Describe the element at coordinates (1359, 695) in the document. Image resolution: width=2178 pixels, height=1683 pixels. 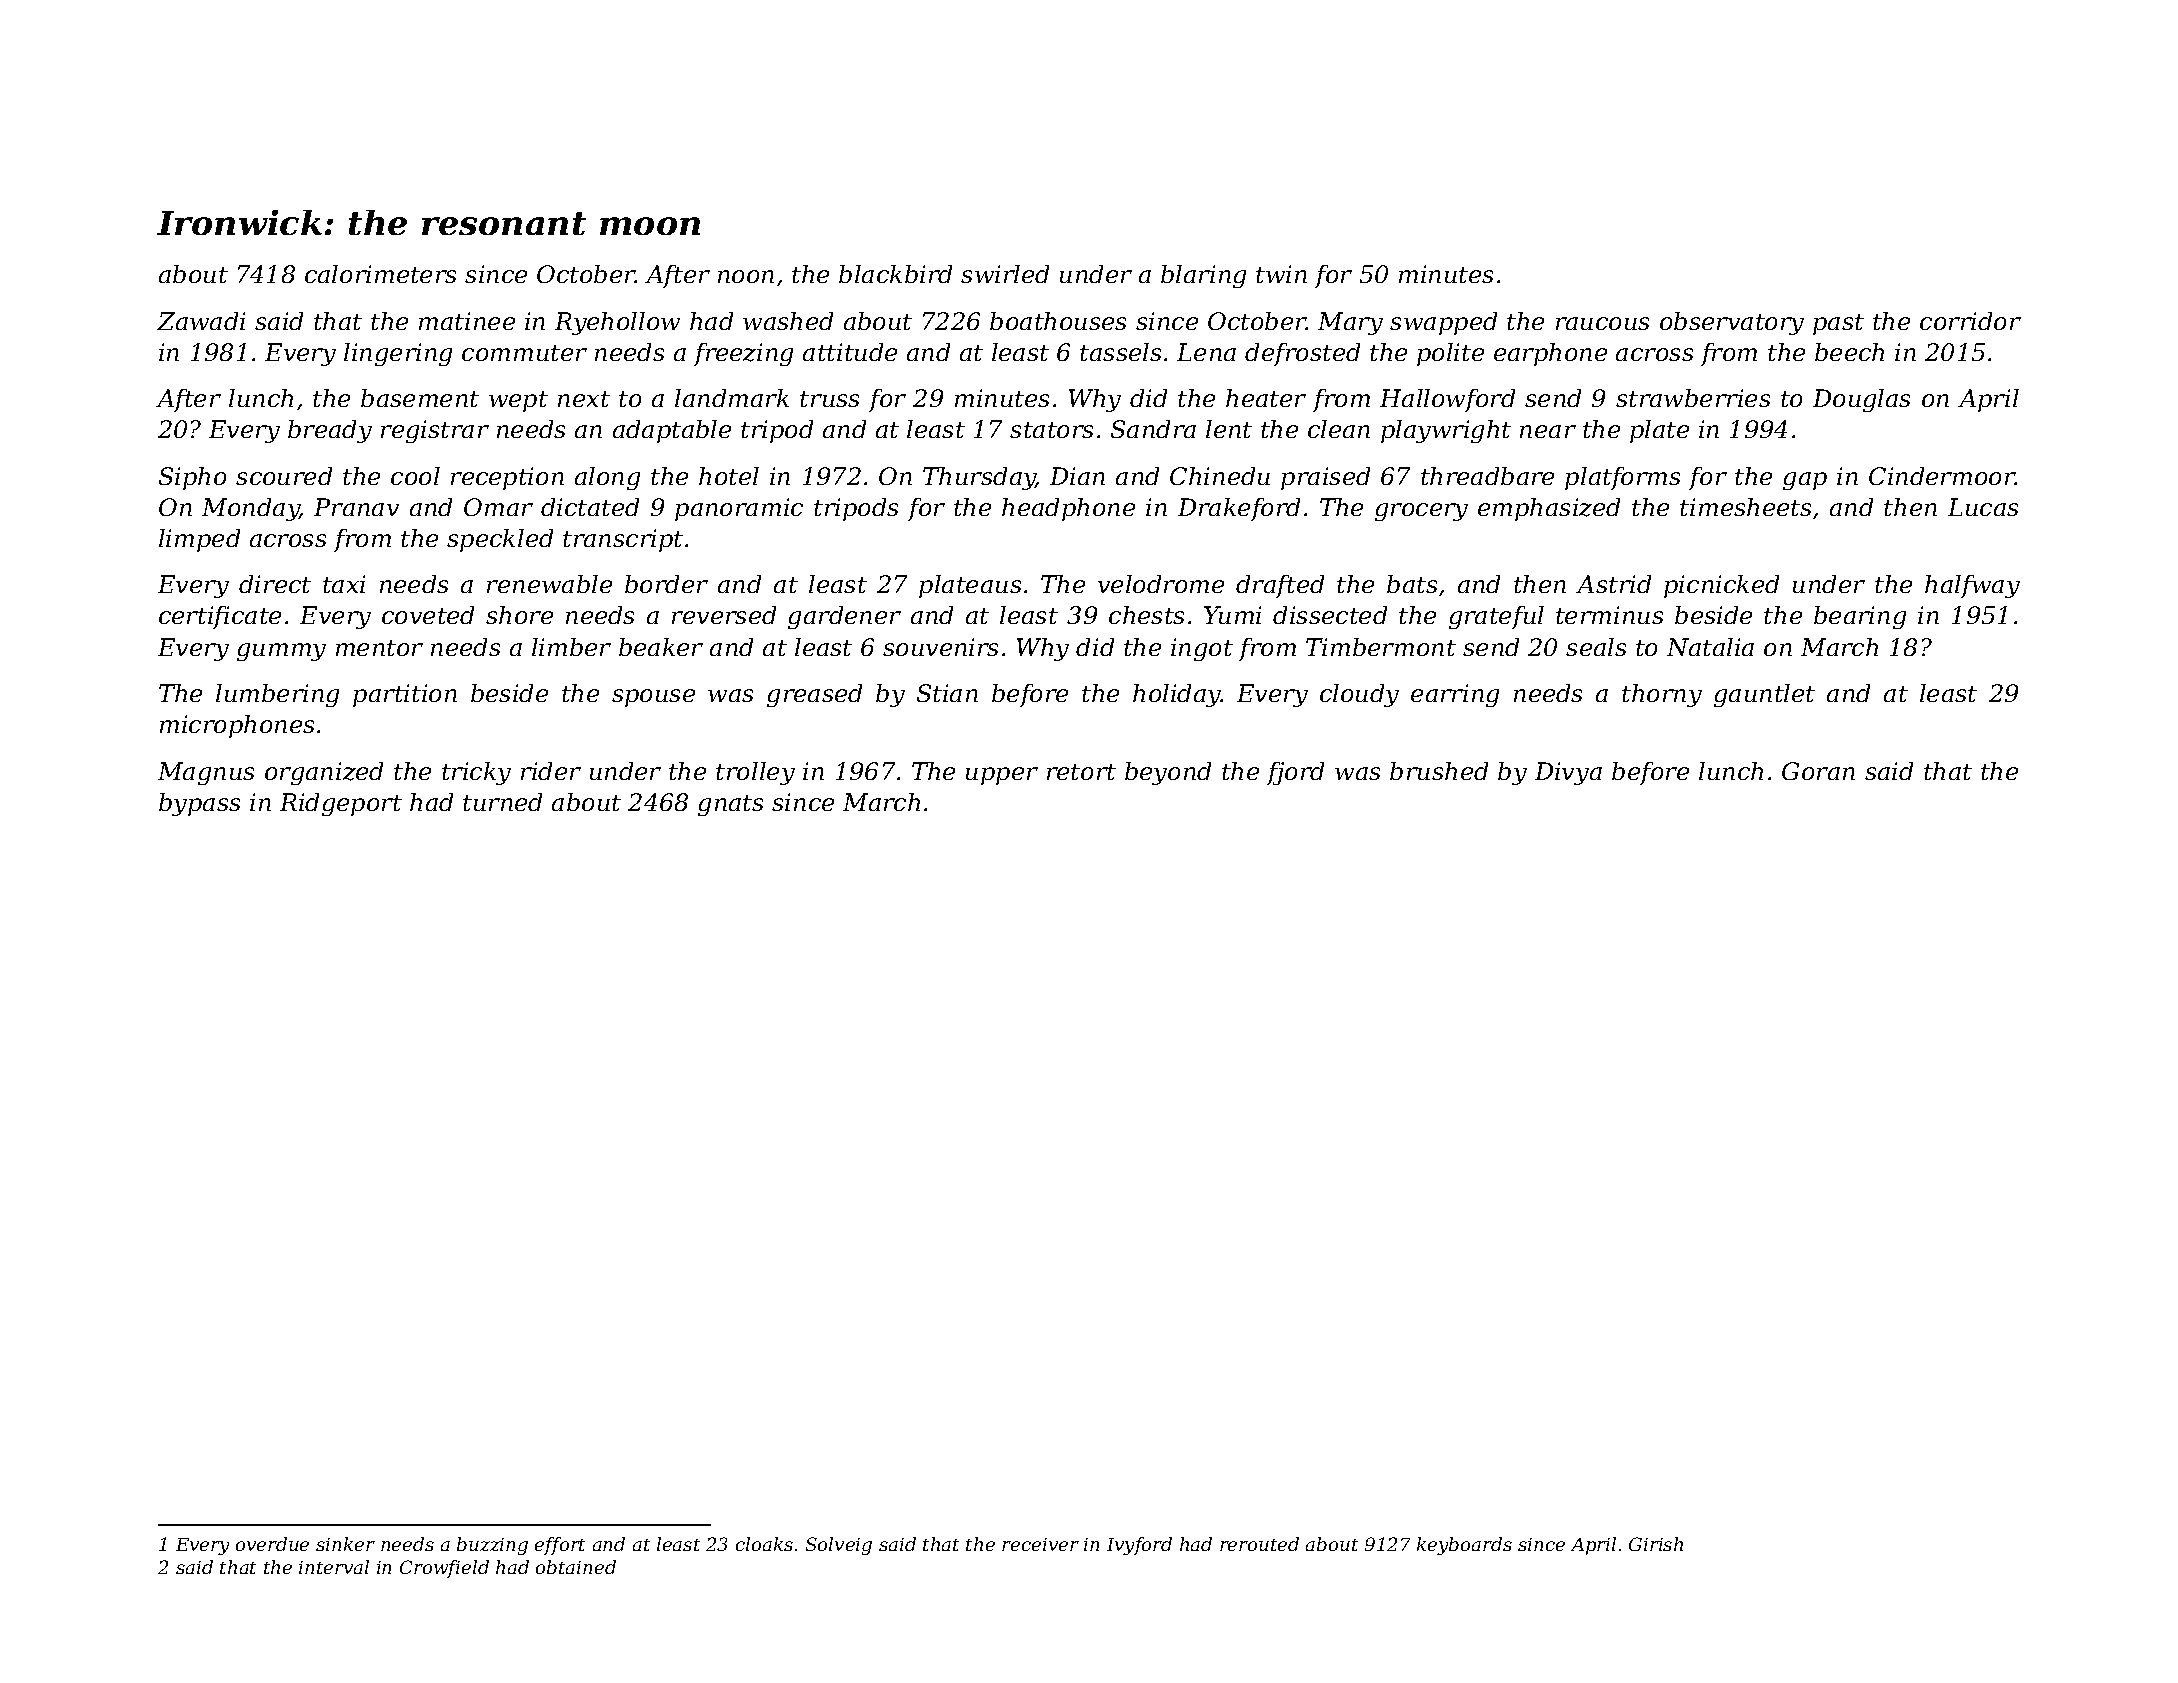
I see `cloudy` at that location.
